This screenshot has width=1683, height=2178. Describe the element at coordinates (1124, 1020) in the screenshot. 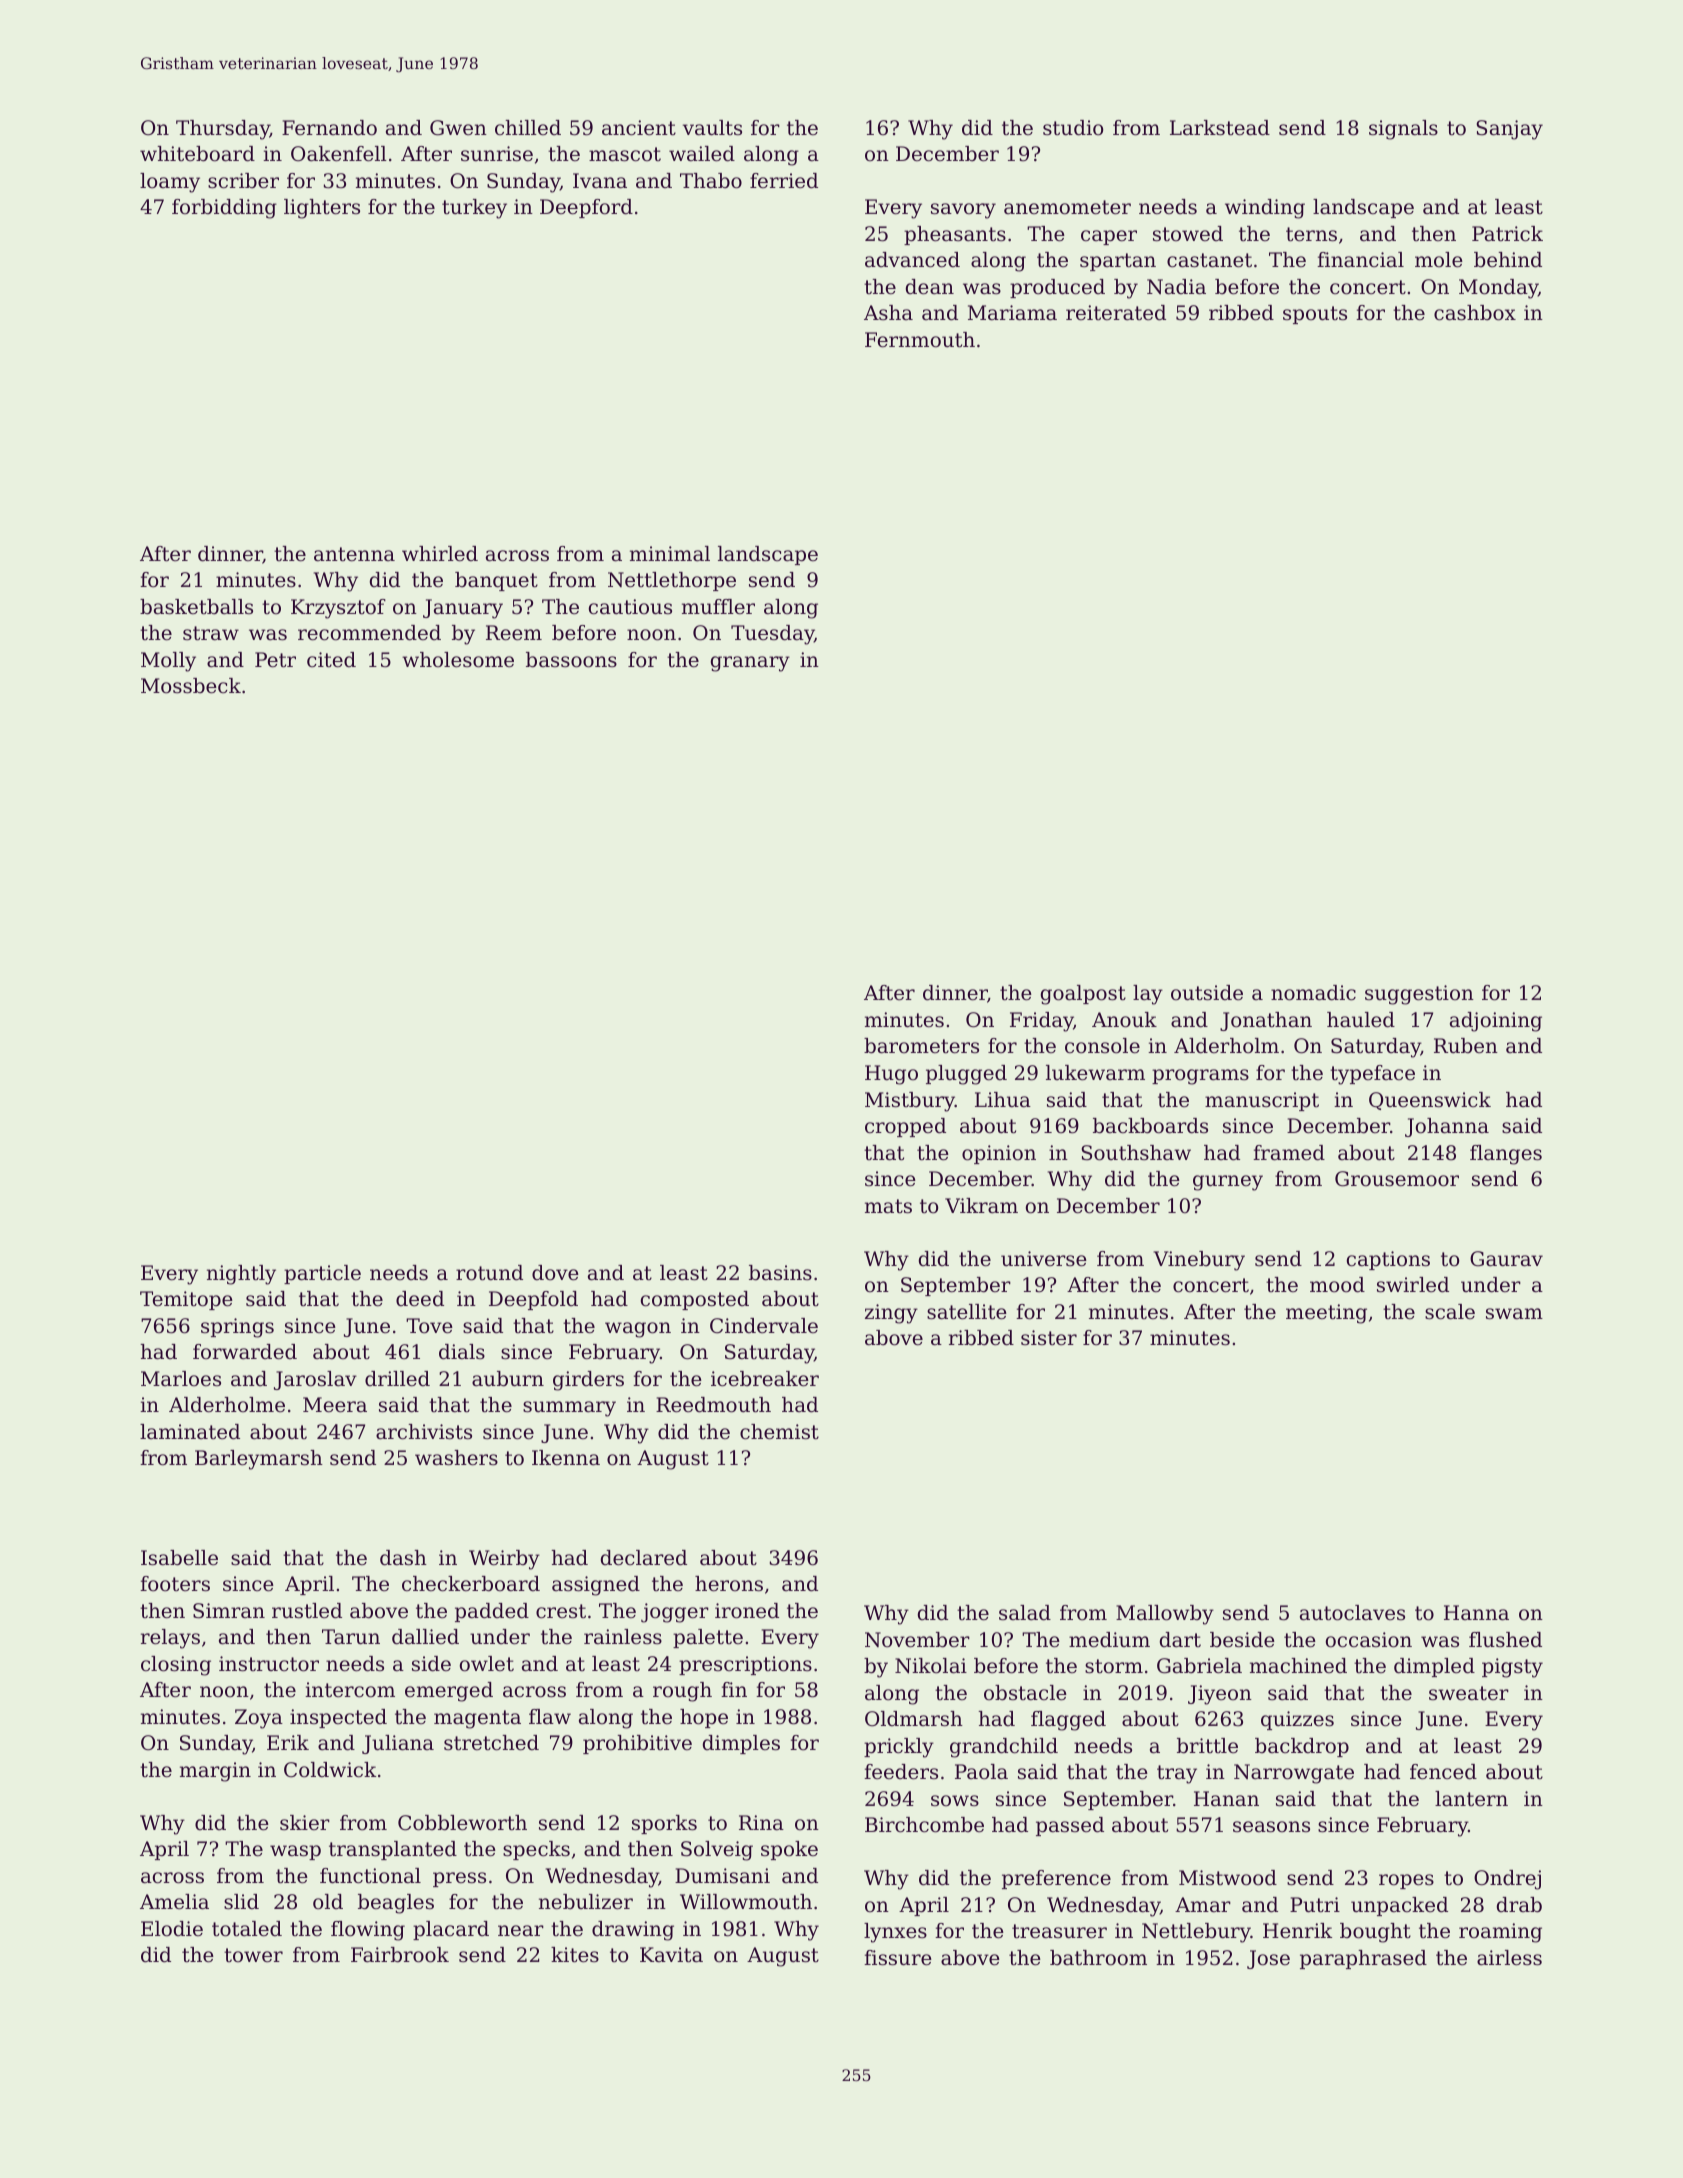

I see `Anouk` at that location.
